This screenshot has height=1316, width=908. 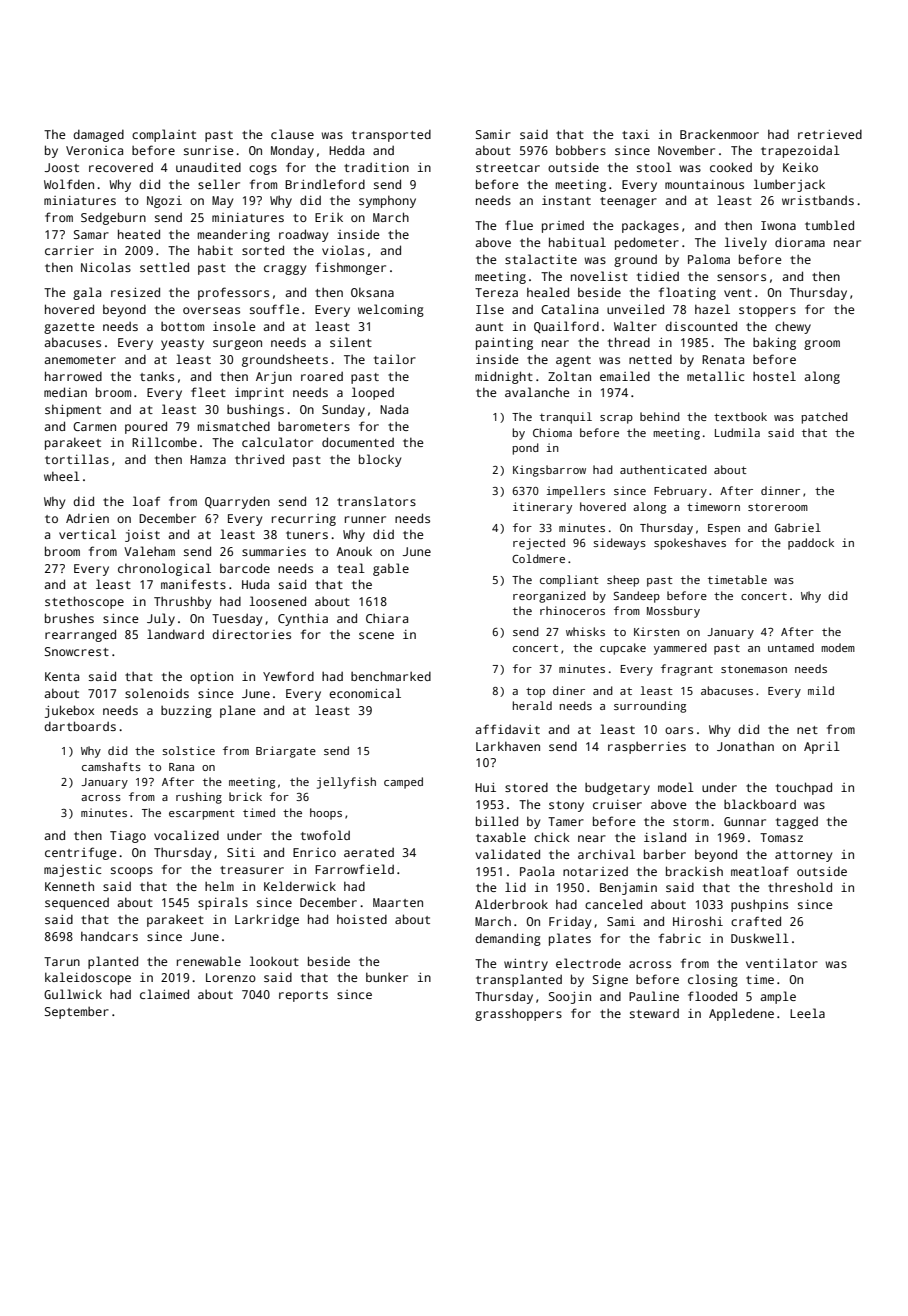 I want to click on taxi, so click(x=636, y=134).
